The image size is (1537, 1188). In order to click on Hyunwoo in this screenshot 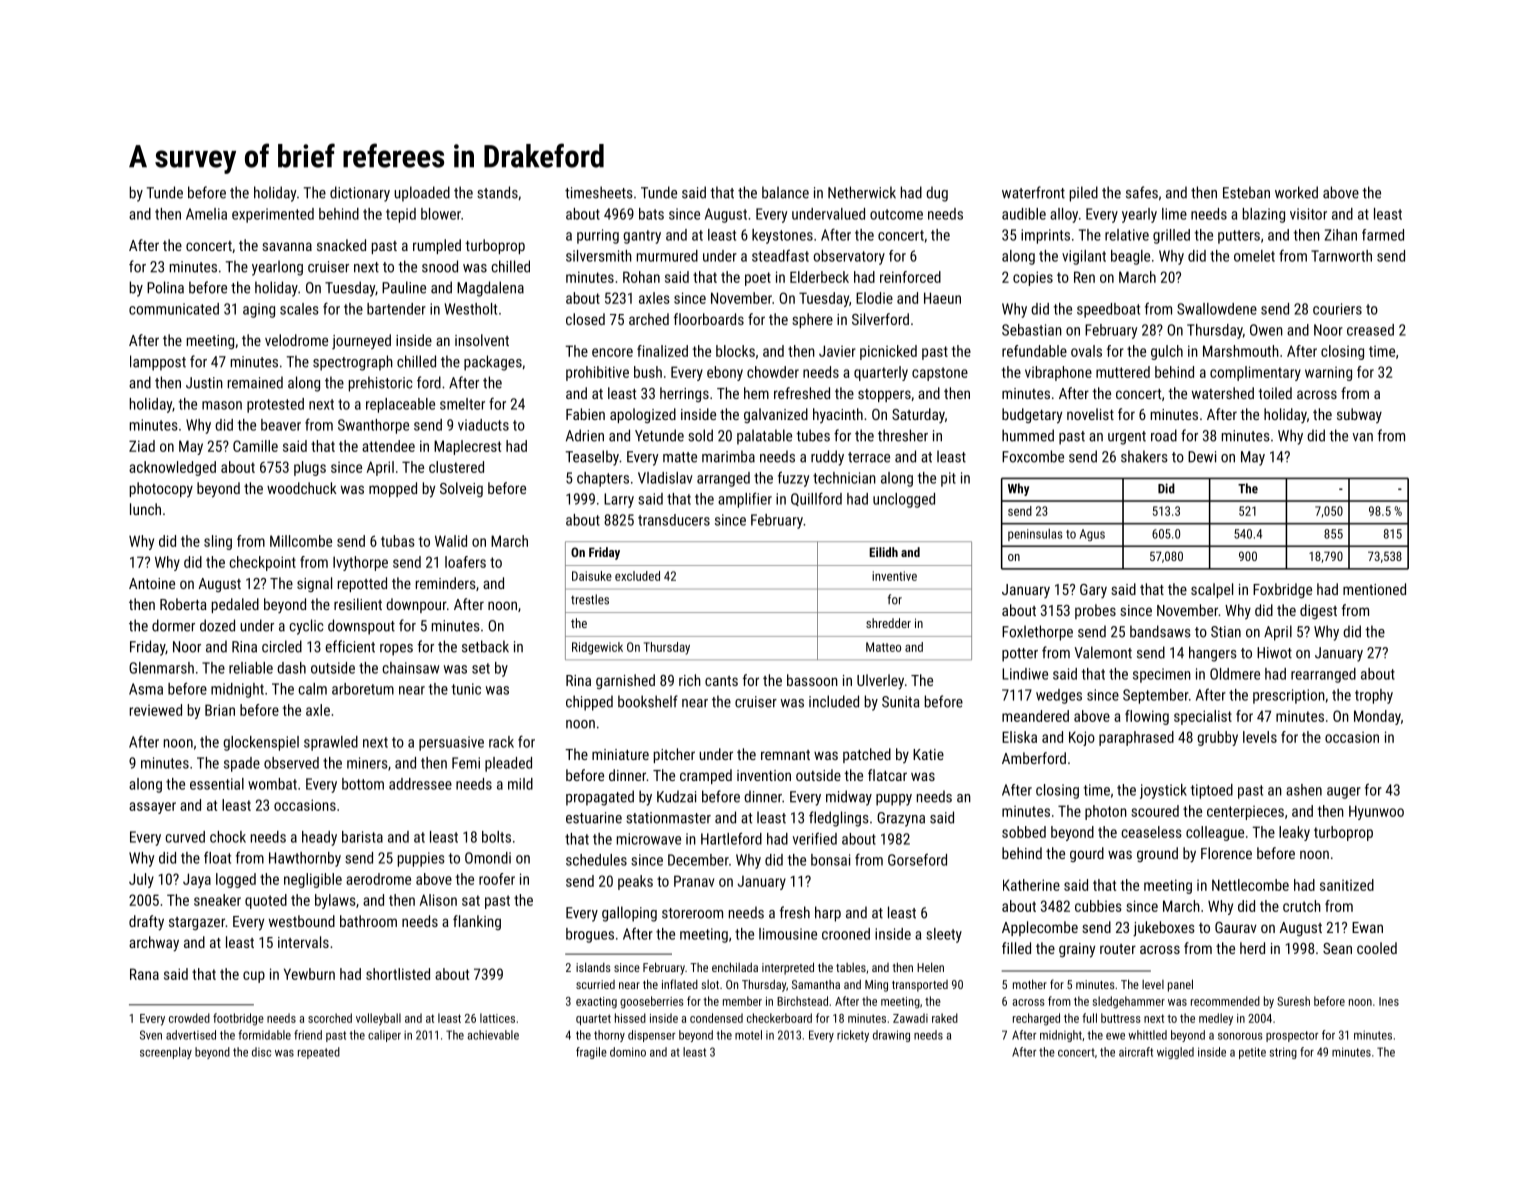, I will do `click(1376, 812)`.
